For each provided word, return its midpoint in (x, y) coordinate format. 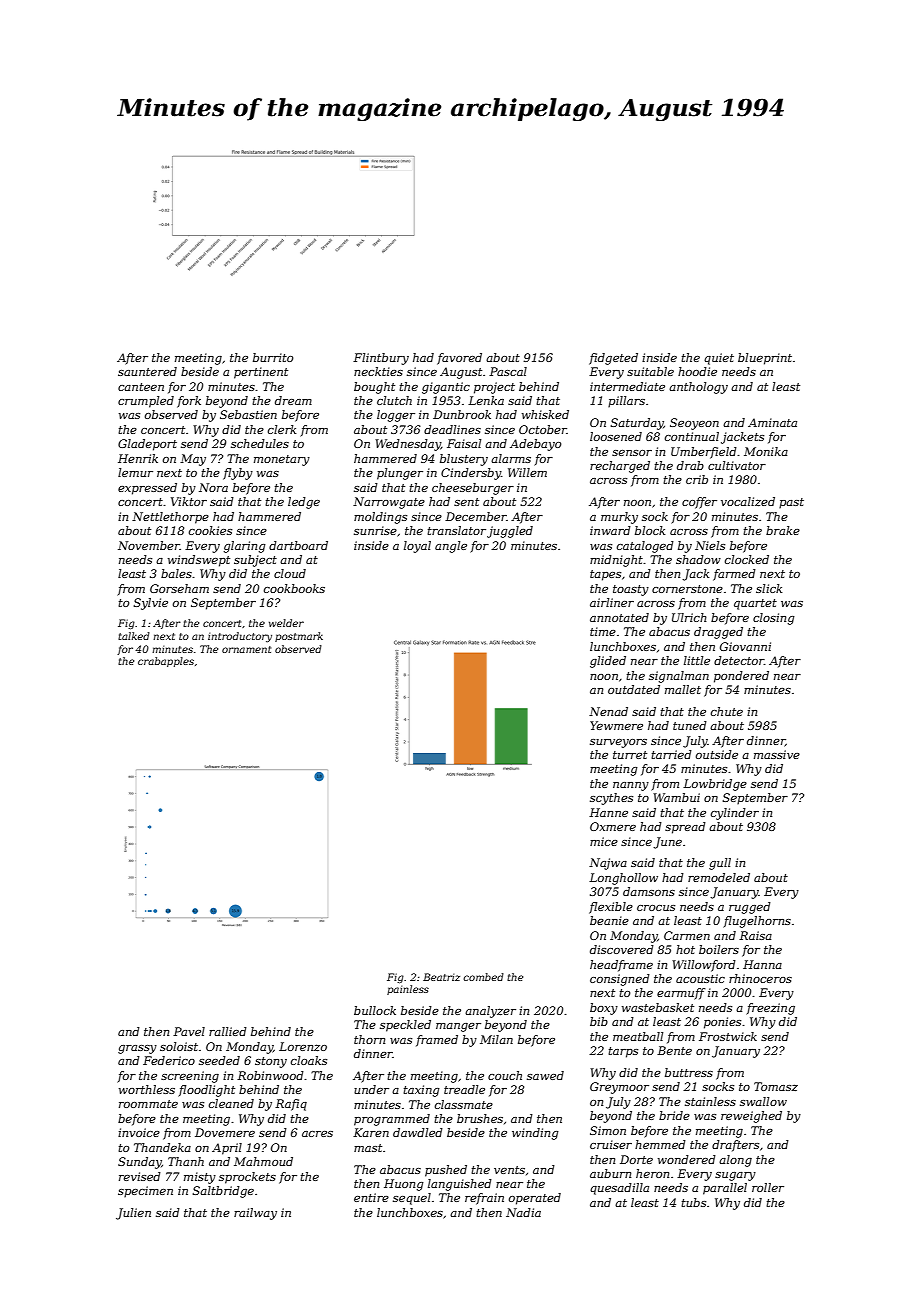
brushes (480, 1118)
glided (608, 662)
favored (459, 359)
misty (200, 1178)
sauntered (147, 371)
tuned (690, 725)
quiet (719, 359)
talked (134, 636)
